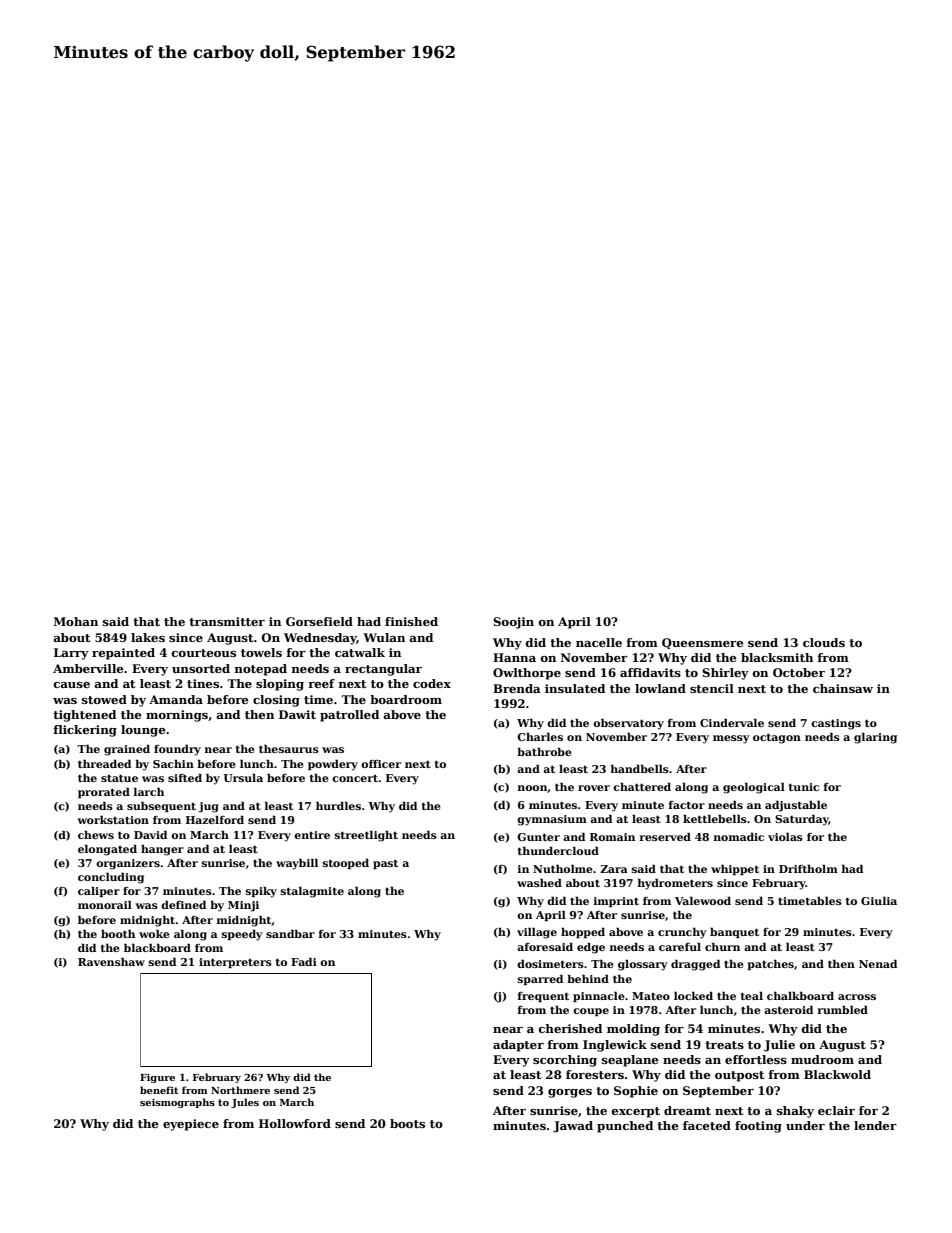  I want to click on Wednesday, so click(320, 639).
